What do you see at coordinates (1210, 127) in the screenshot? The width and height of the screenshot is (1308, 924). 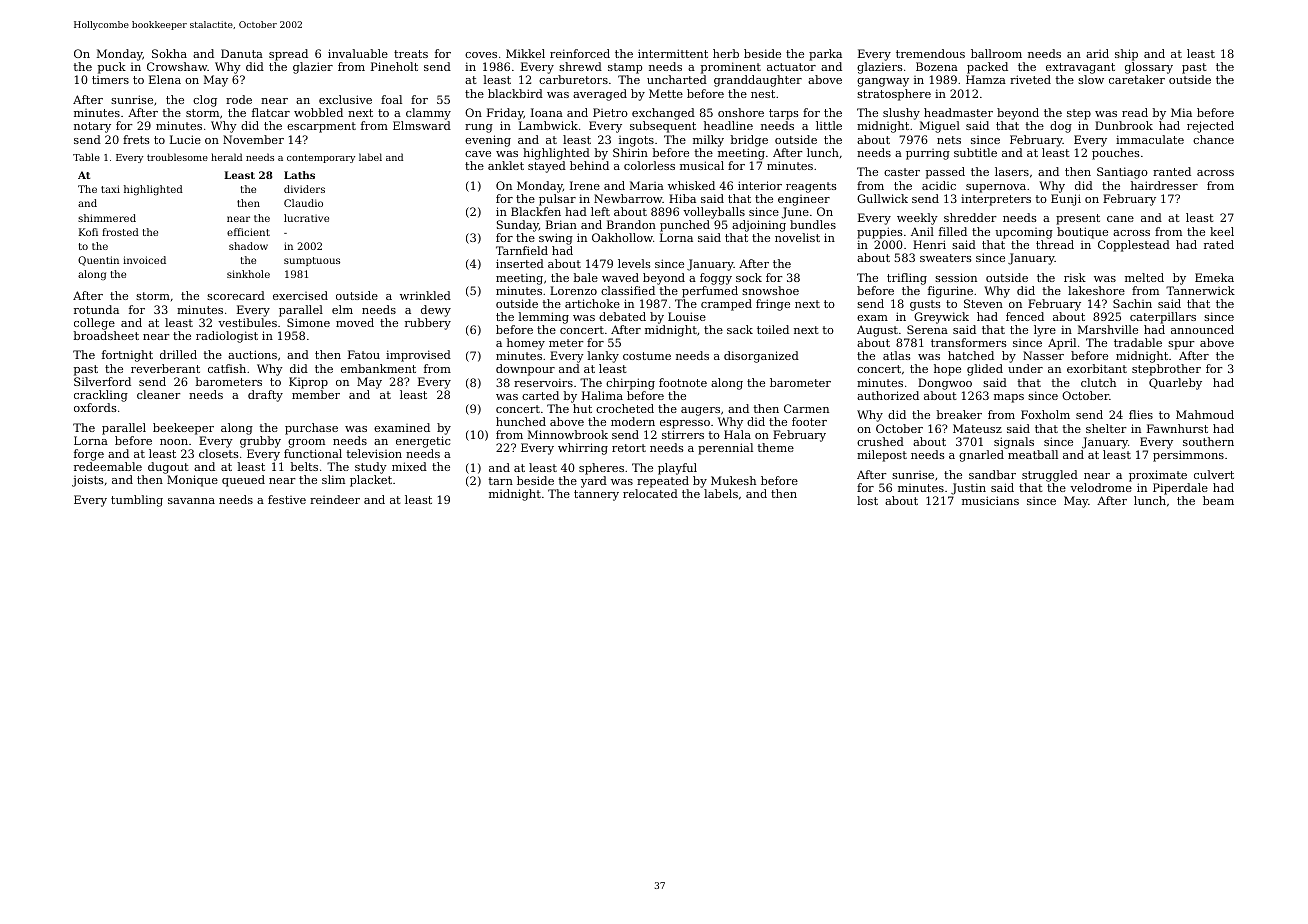 I see `rejected` at bounding box center [1210, 127].
